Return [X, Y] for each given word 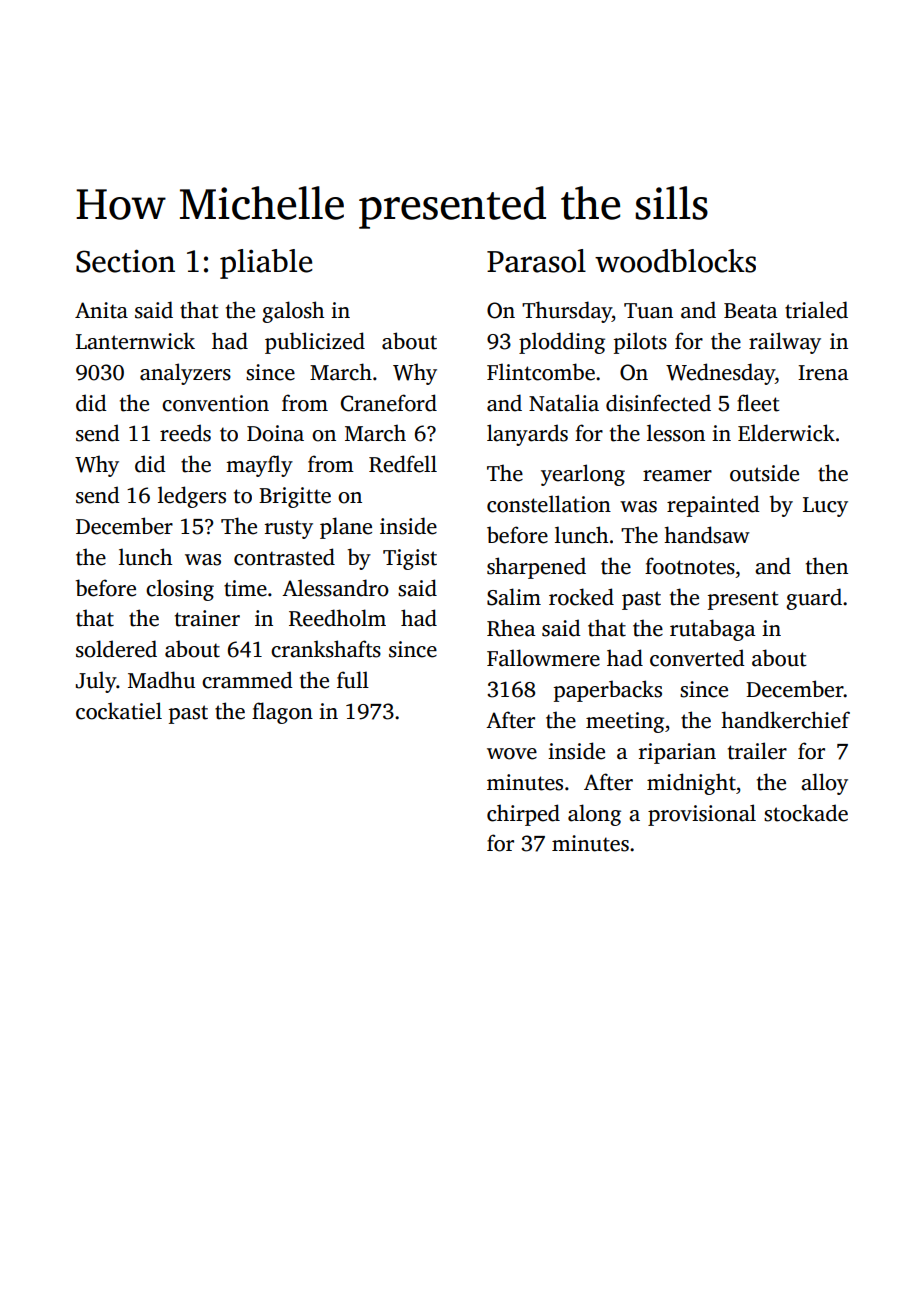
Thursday [567, 312]
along [594, 815]
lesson [676, 433]
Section [125, 261]
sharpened [536, 568]
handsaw [707, 535]
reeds [185, 433]
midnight [691, 784]
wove [512, 754]
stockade [806, 813]
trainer [207, 618]
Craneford [389, 403]
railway [785, 343]
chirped [523, 815]
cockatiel [119, 711]
